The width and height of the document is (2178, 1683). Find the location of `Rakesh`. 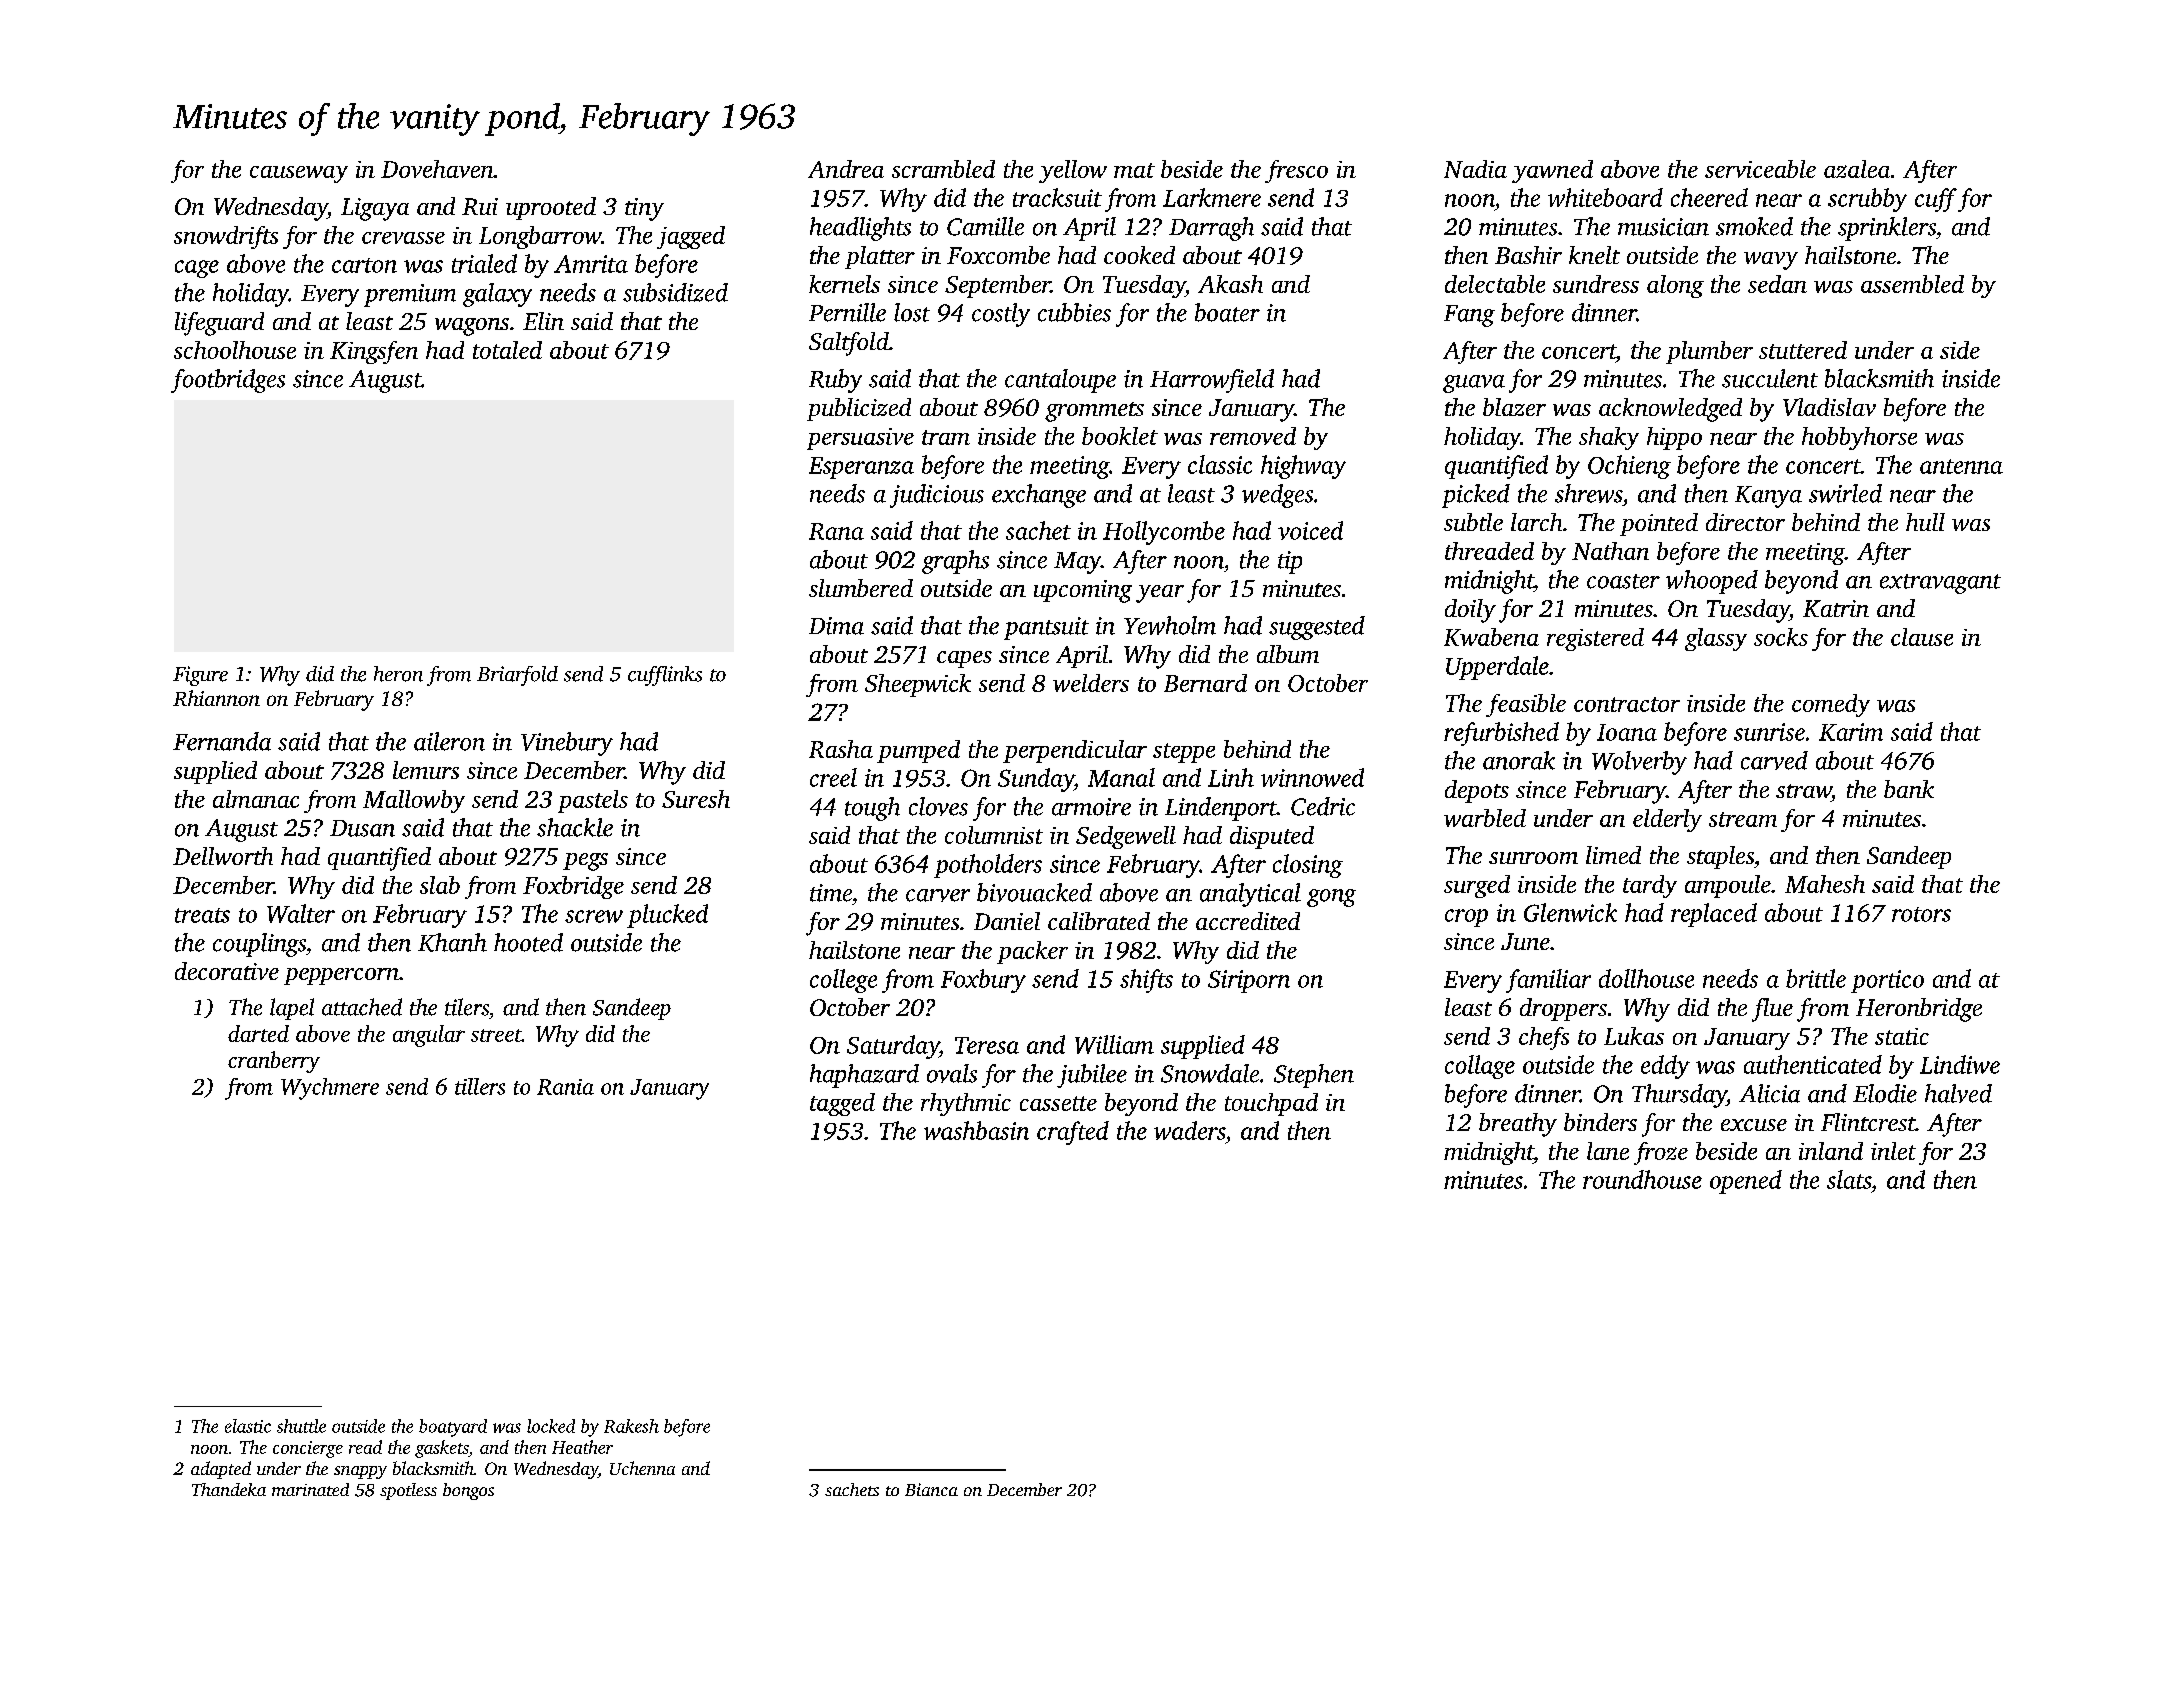

Rakesh is located at coordinates (631, 1426).
